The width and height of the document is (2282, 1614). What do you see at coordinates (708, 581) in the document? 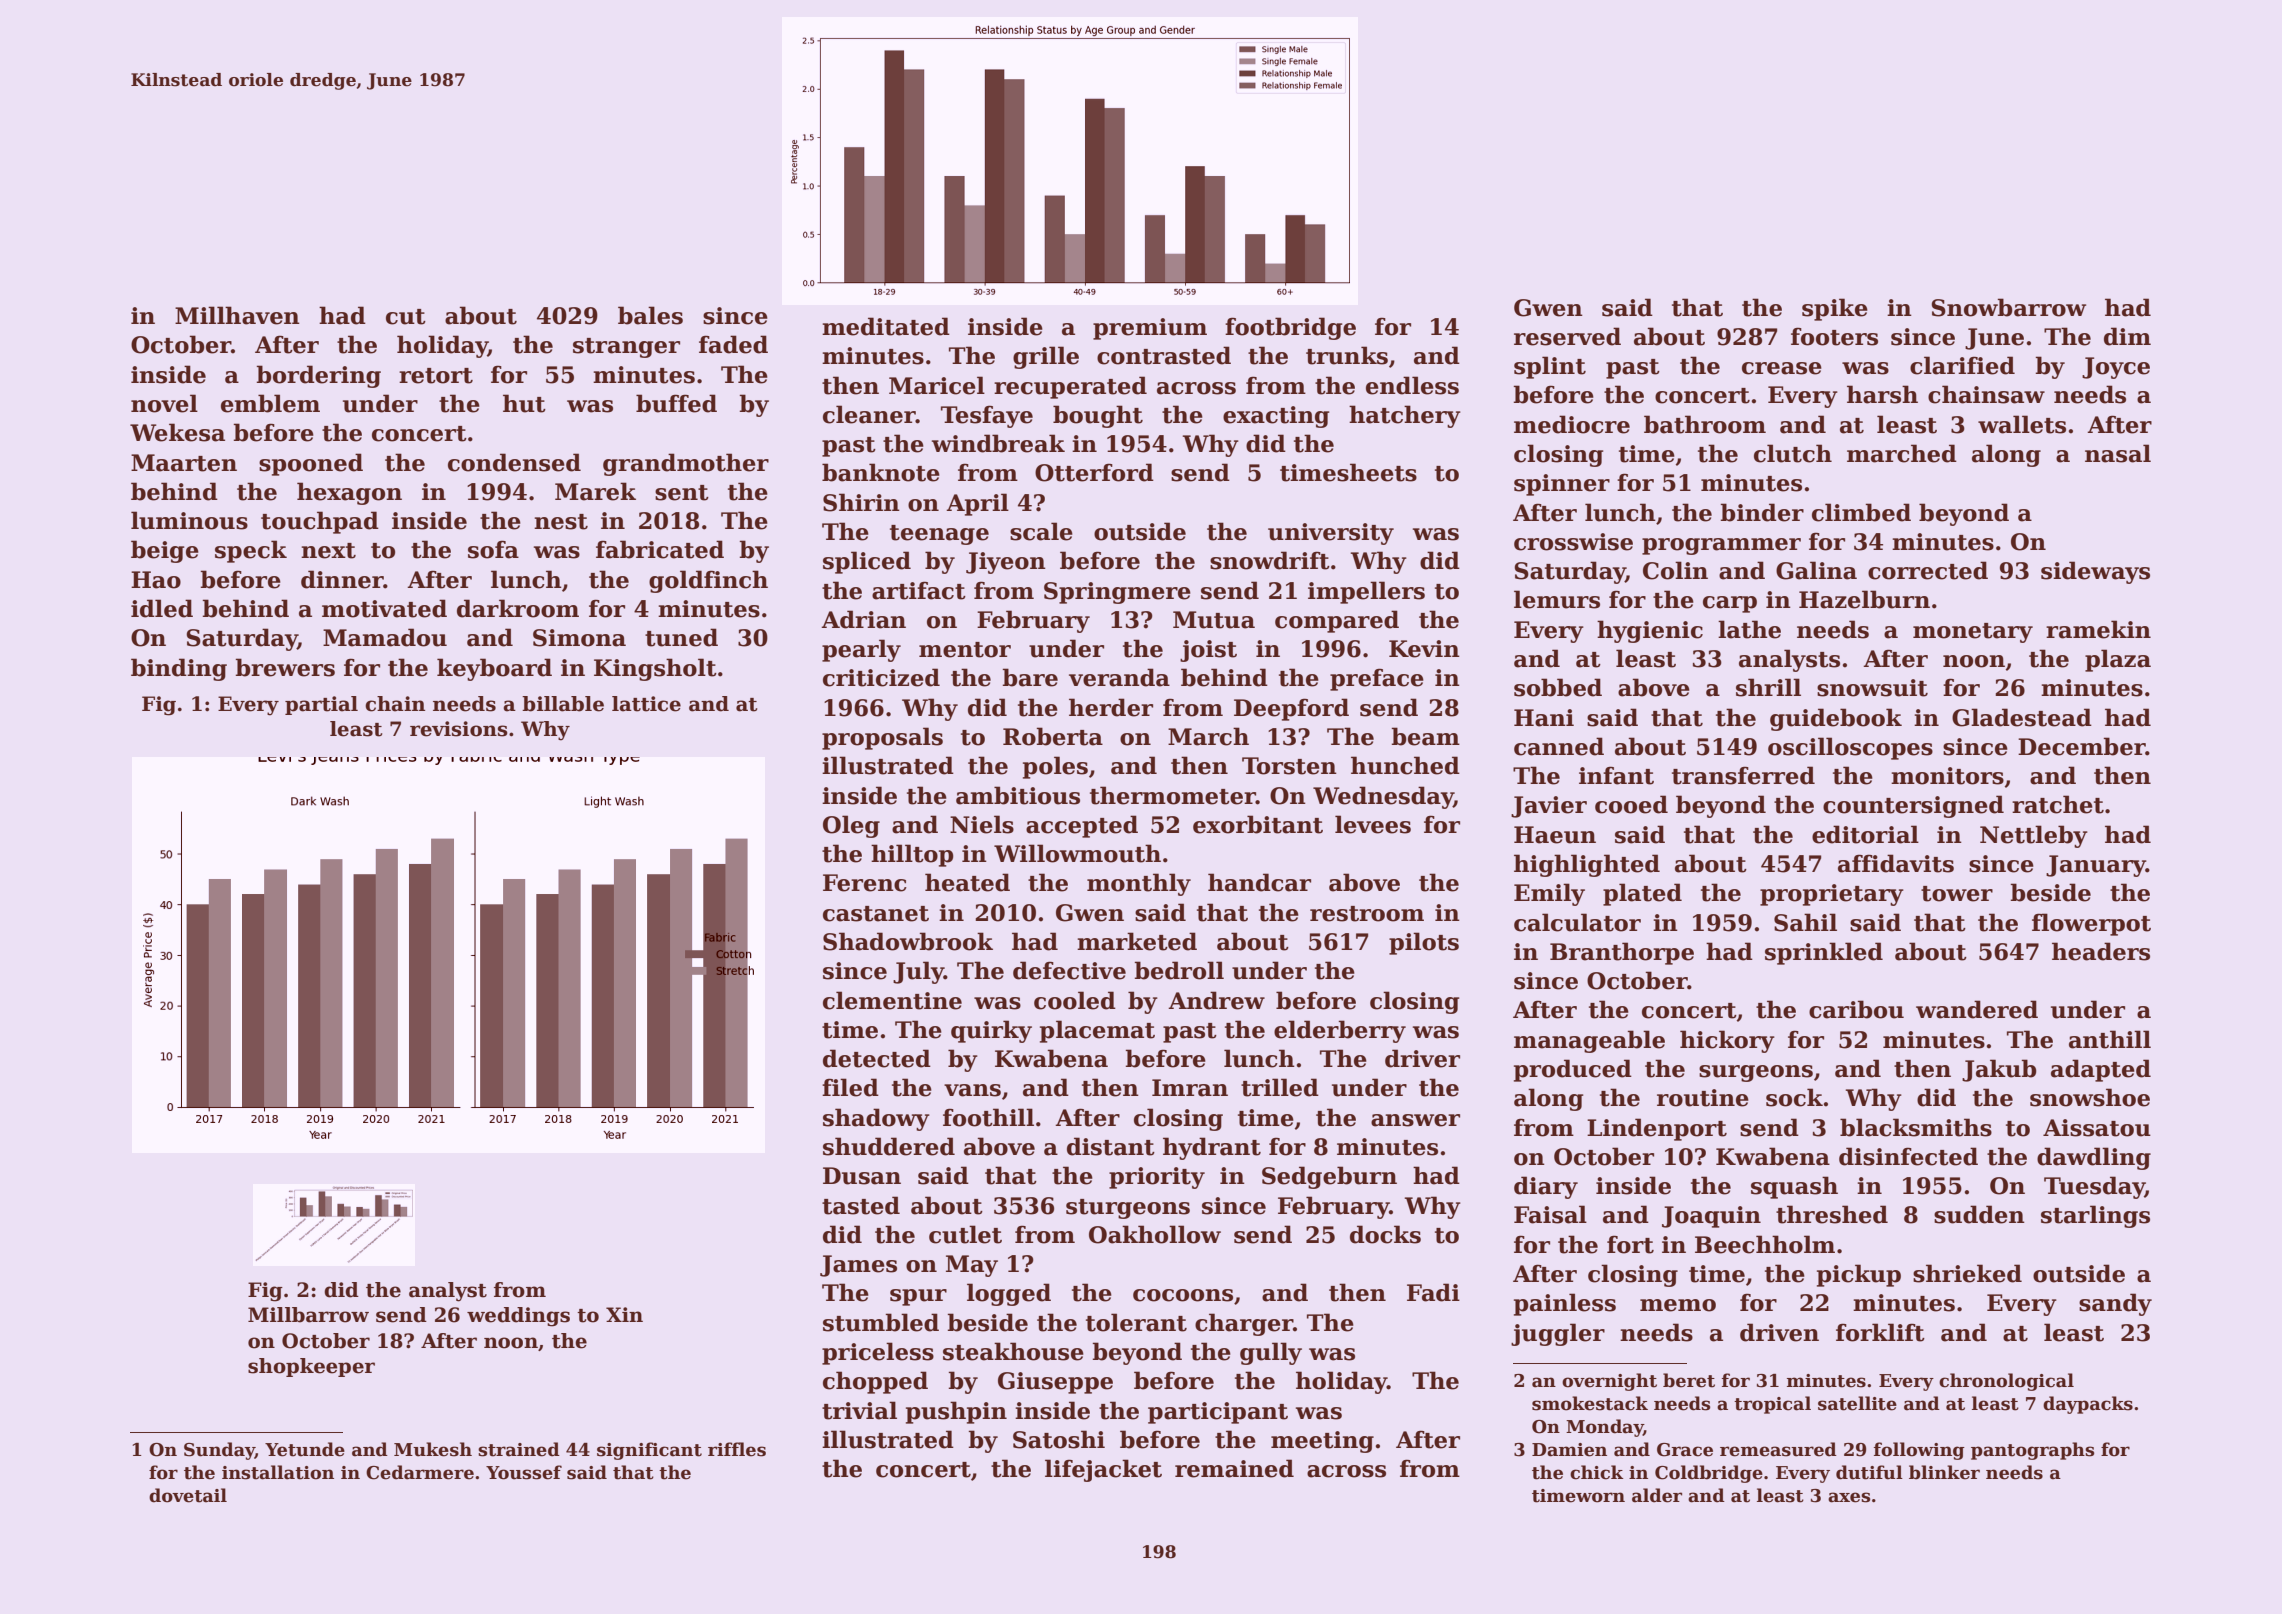
I see `goldfinch` at bounding box center [708, 581].
